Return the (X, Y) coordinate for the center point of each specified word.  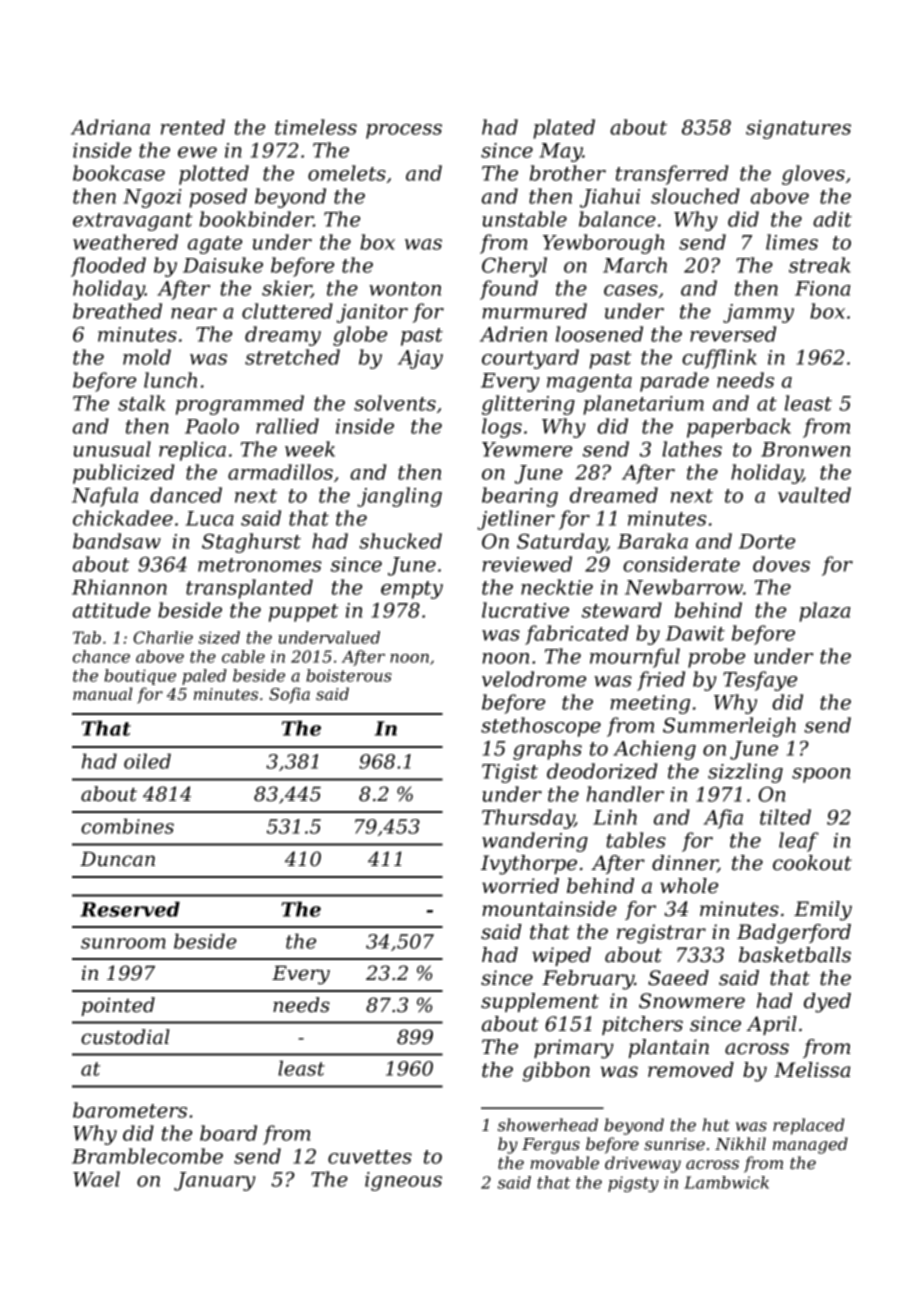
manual (102, 693)
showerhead (548, 1124)
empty (412, 590)
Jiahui (610, 198)
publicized (123, 474)
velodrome (534, 679)
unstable (524, 219)
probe (716, 658)
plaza (824, 612)
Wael (96, 1179)
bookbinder (256, 219)
